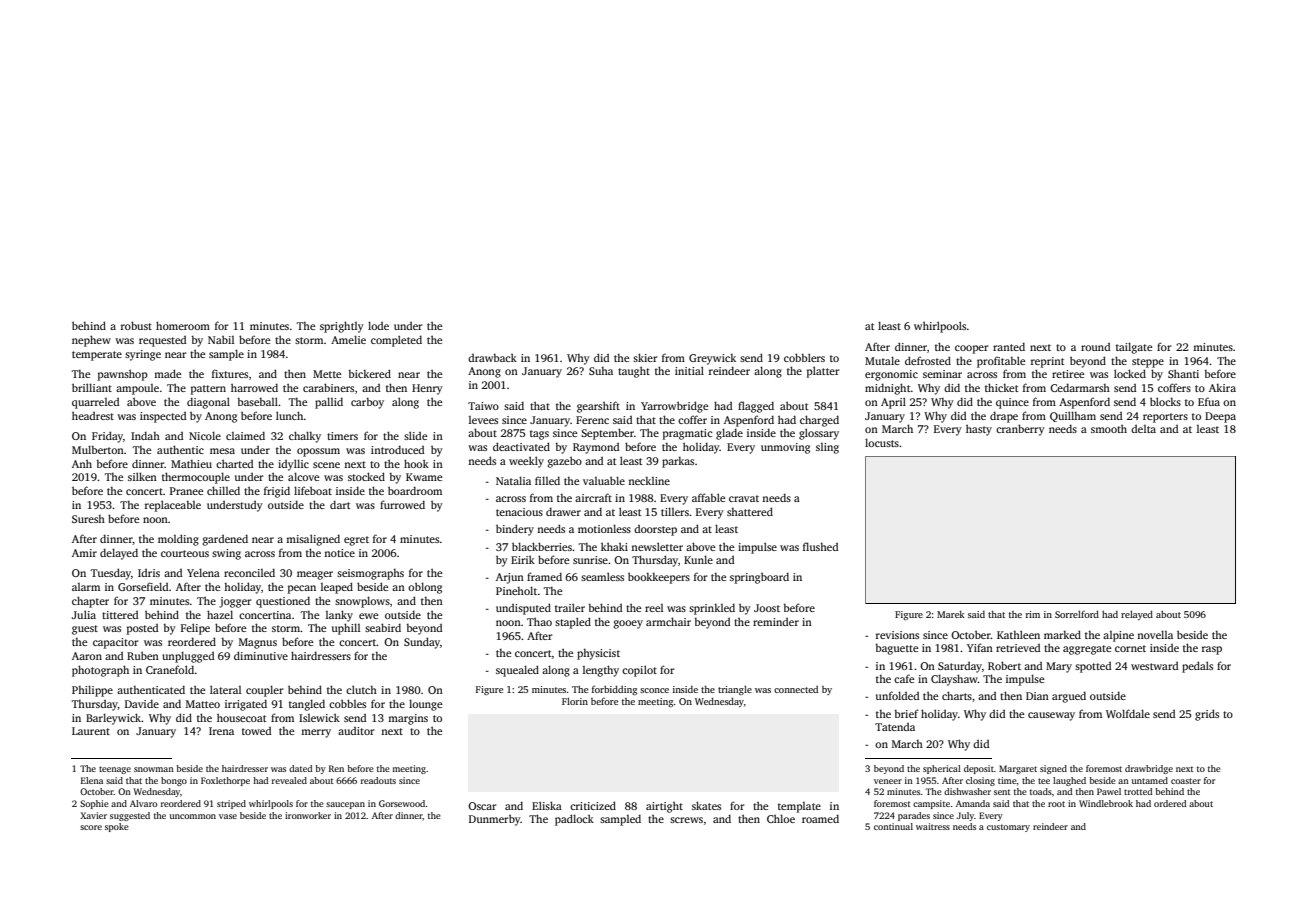  What do you see at coordinates (686, 820) in the screenshot?
I see `screws` at bounding box center [686, 820].
